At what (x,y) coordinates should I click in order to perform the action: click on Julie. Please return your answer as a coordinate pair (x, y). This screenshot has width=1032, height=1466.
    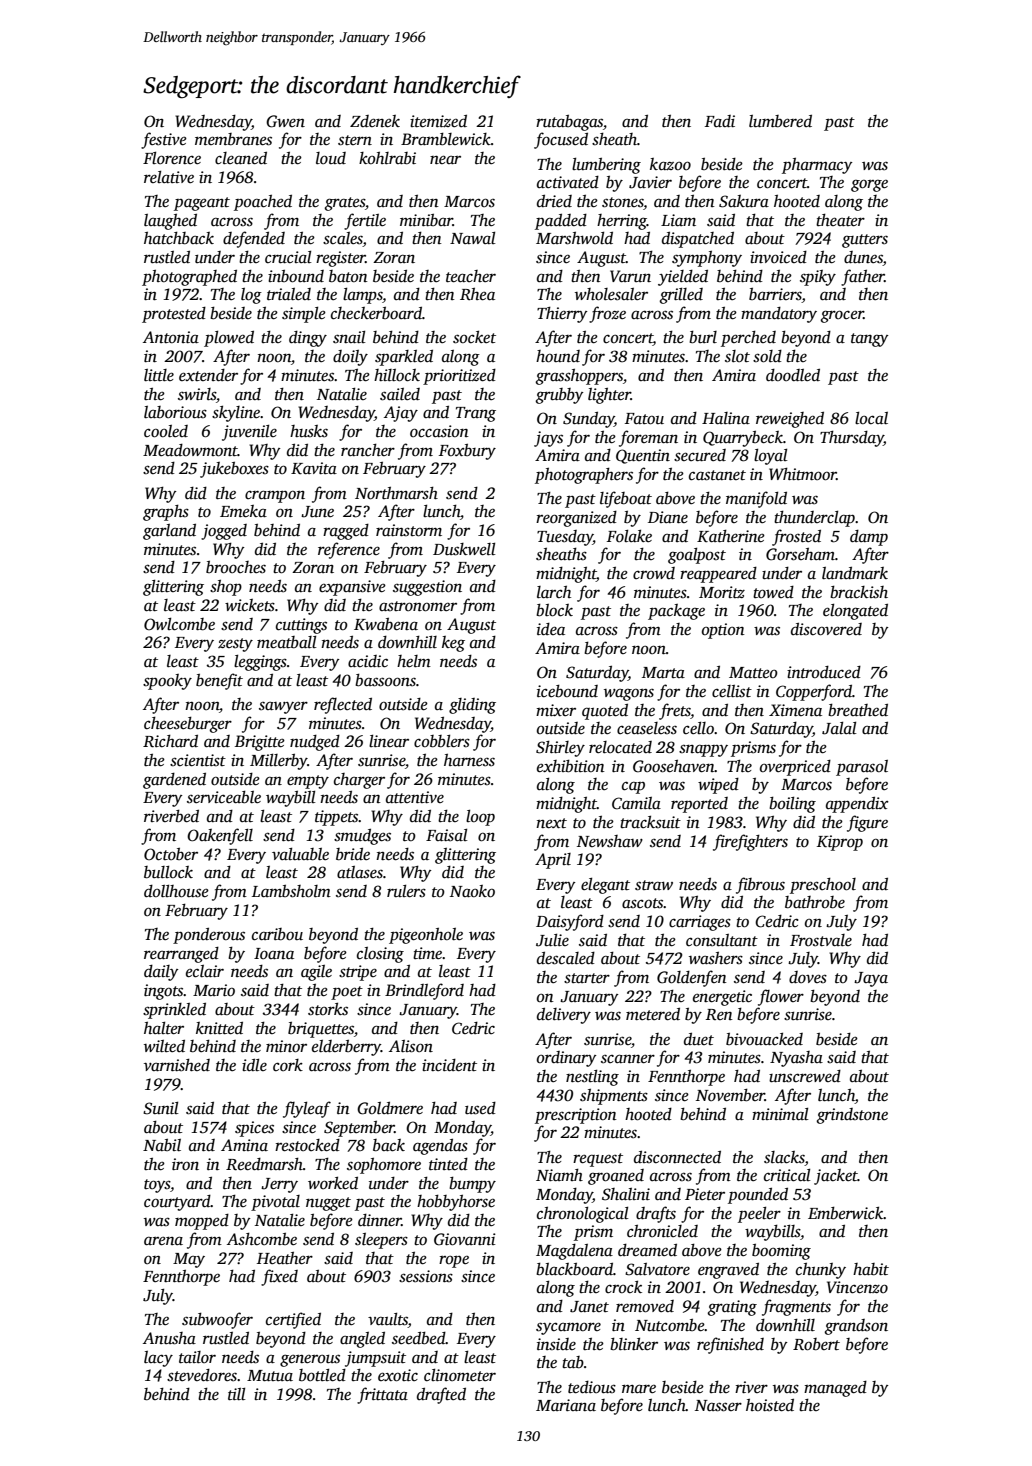
    Looking at the image, I should click on (552, 940).
